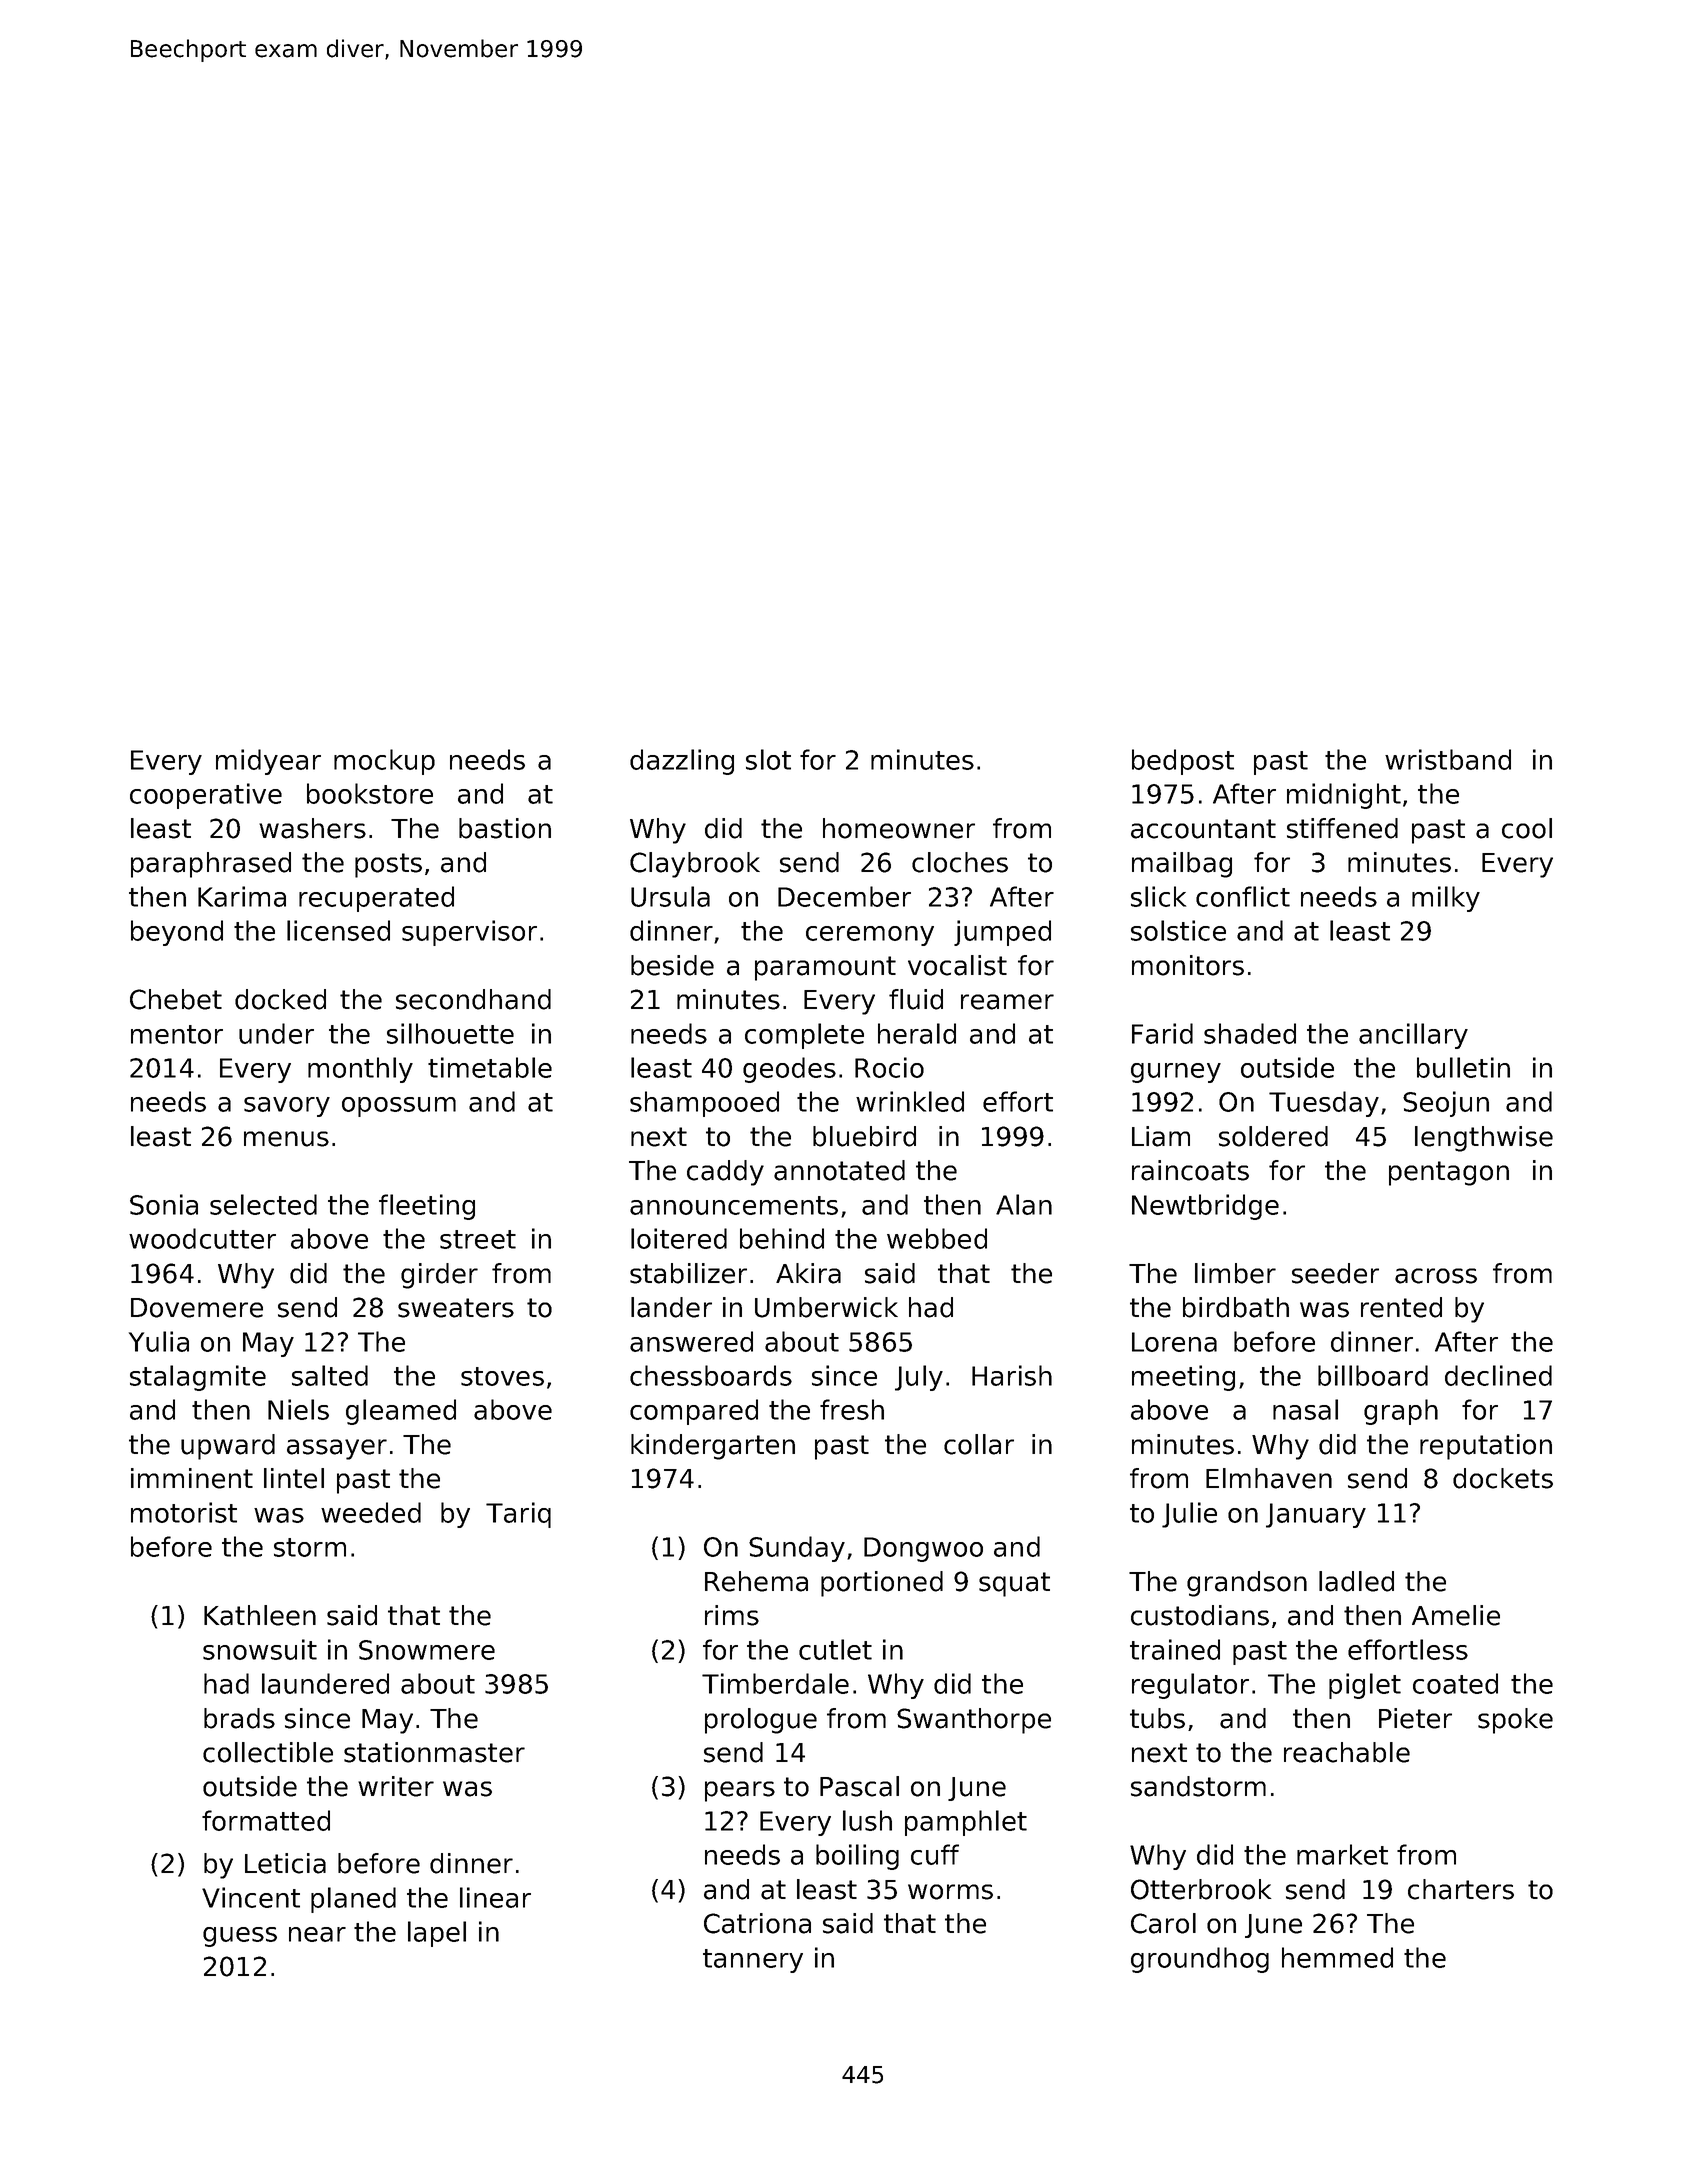 The image size is (1683, 2178). What do you see at coordinates (294, 1478) in the document?
I see `lintel` at bounding box center [294, 1478].
